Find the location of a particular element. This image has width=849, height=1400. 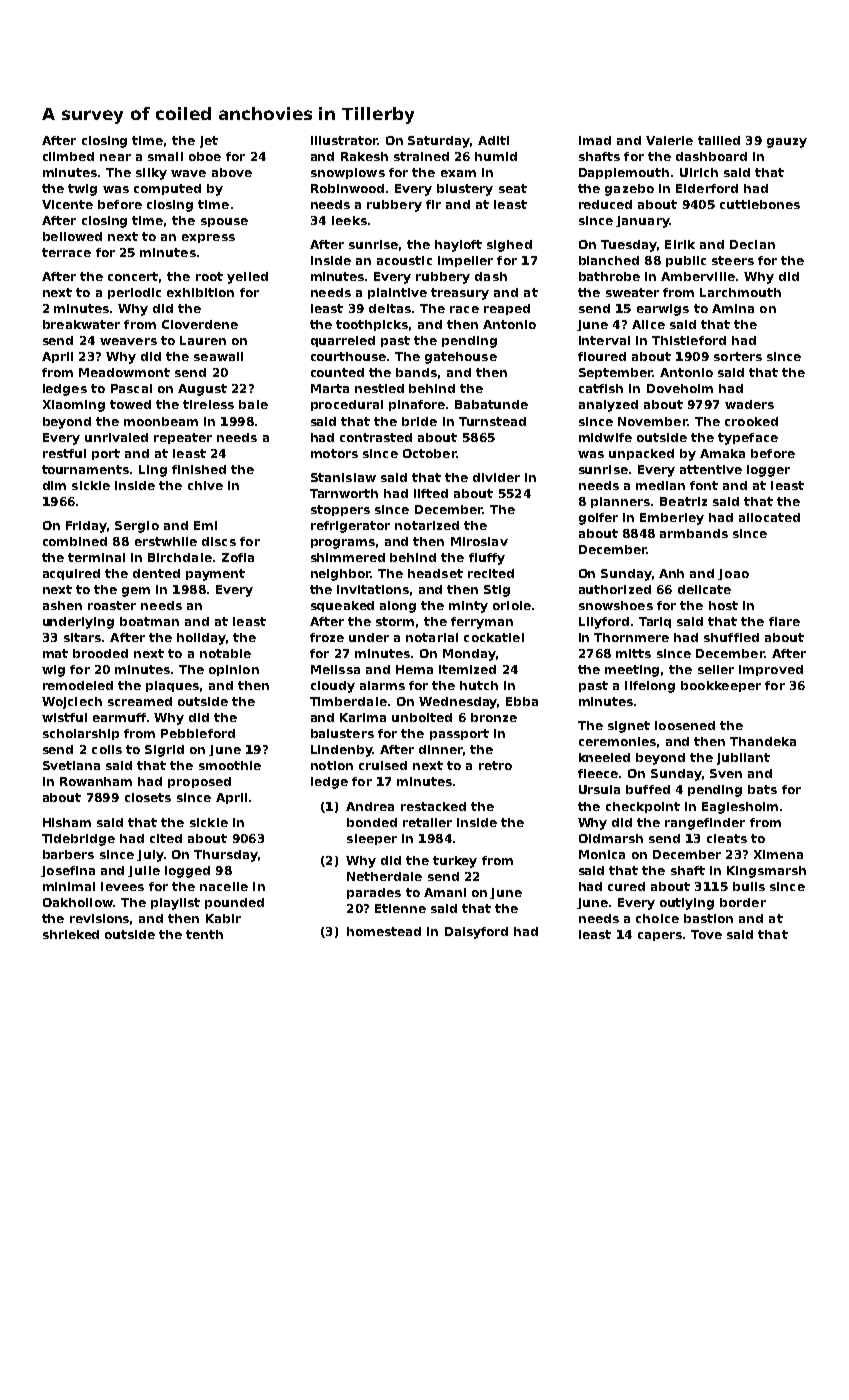

boatman is located at coordinates (149, 621).
